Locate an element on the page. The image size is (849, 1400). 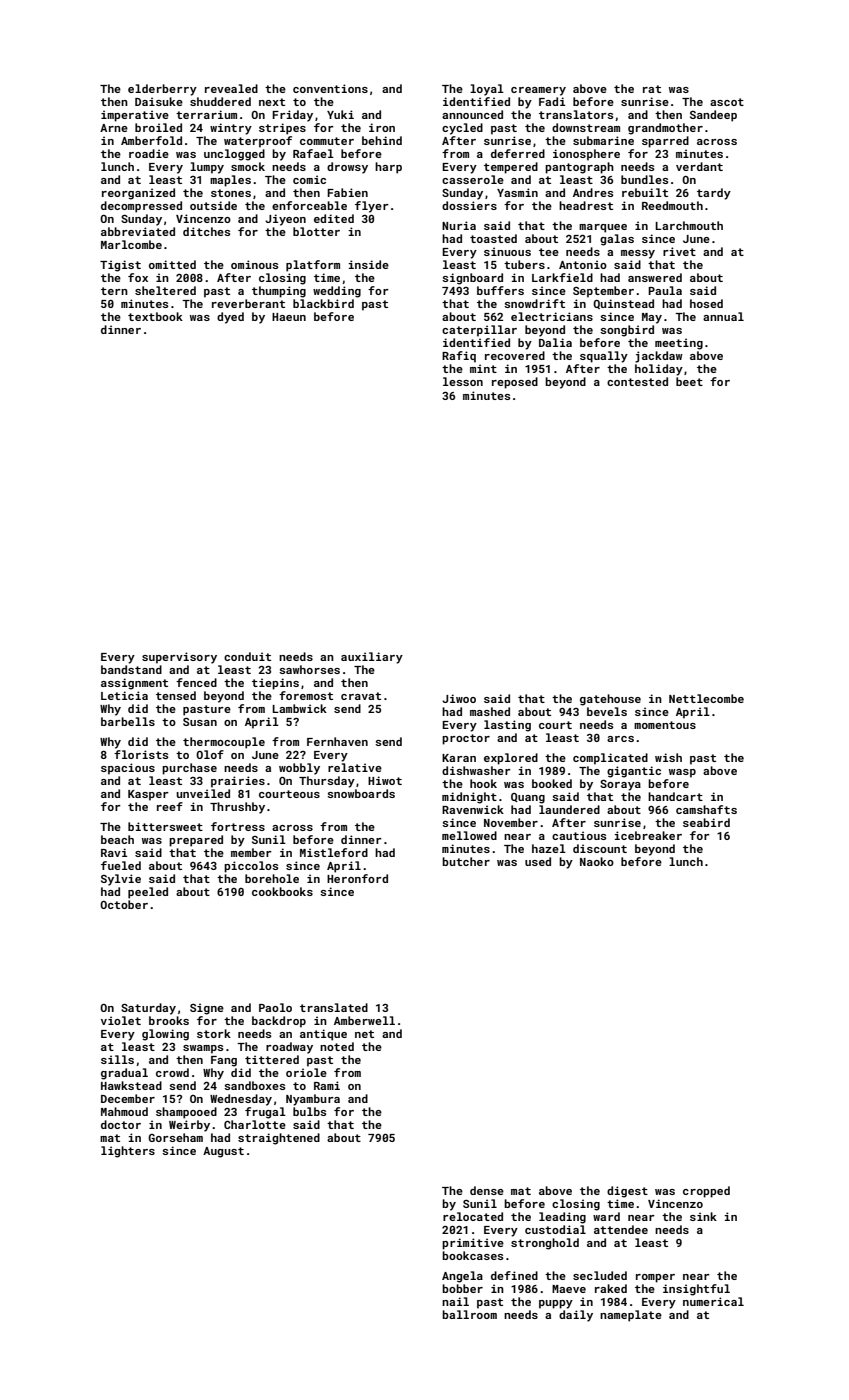
gatehouse is located at coordinates (610, 700).
